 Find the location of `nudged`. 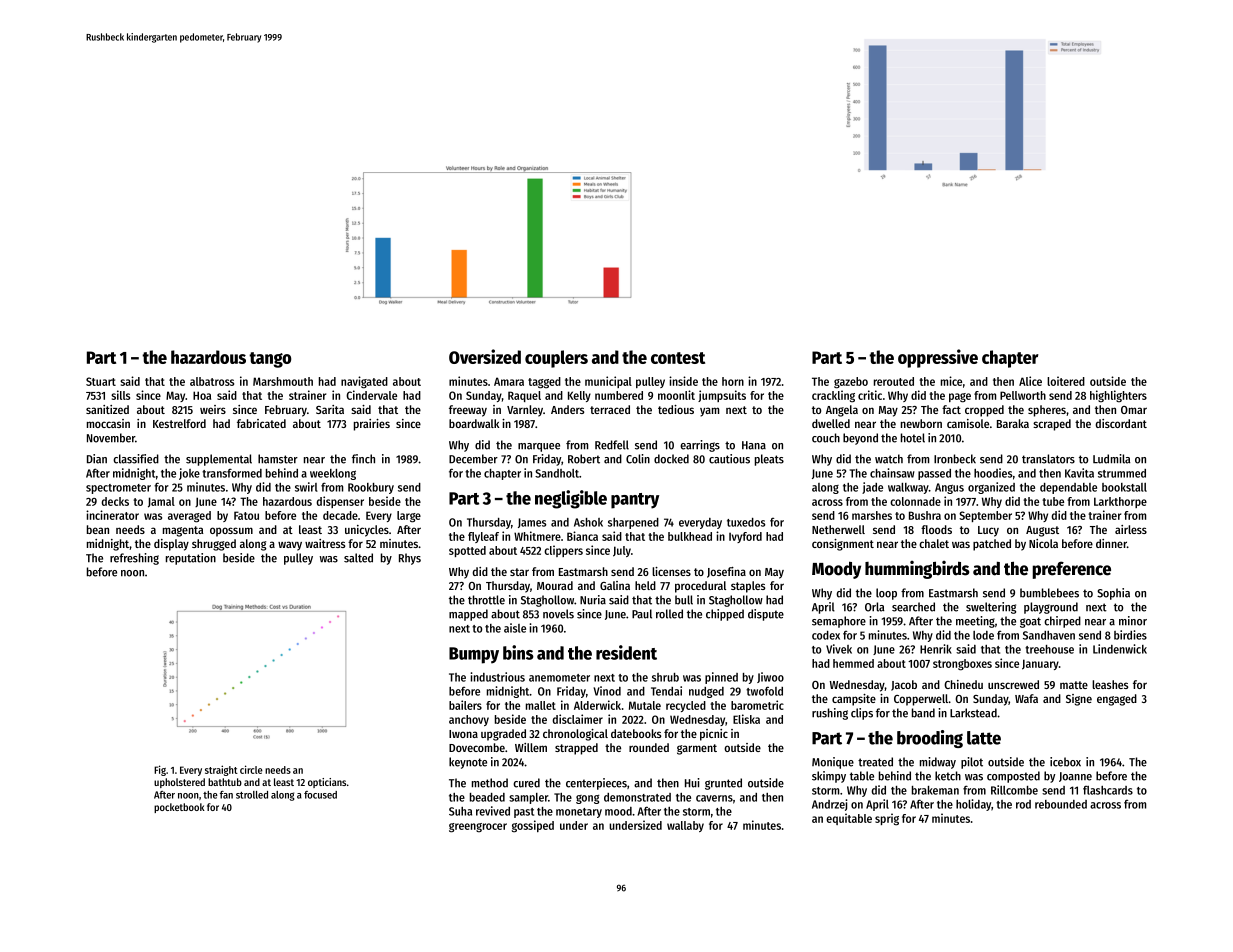

nudged is located at coordinates (706, 692).
